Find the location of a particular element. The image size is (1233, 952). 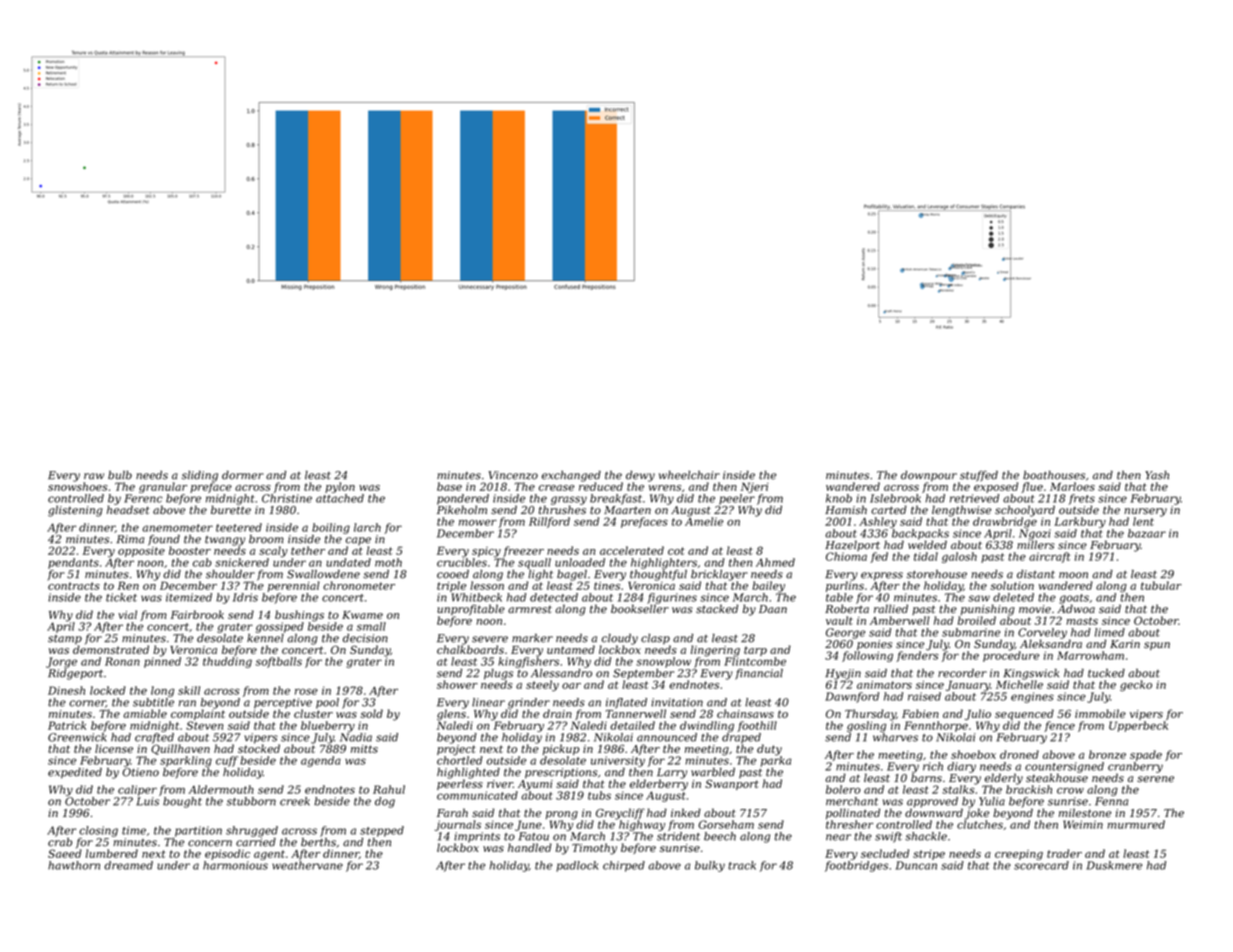

hawthorn is located at coordinates (74, 865).
